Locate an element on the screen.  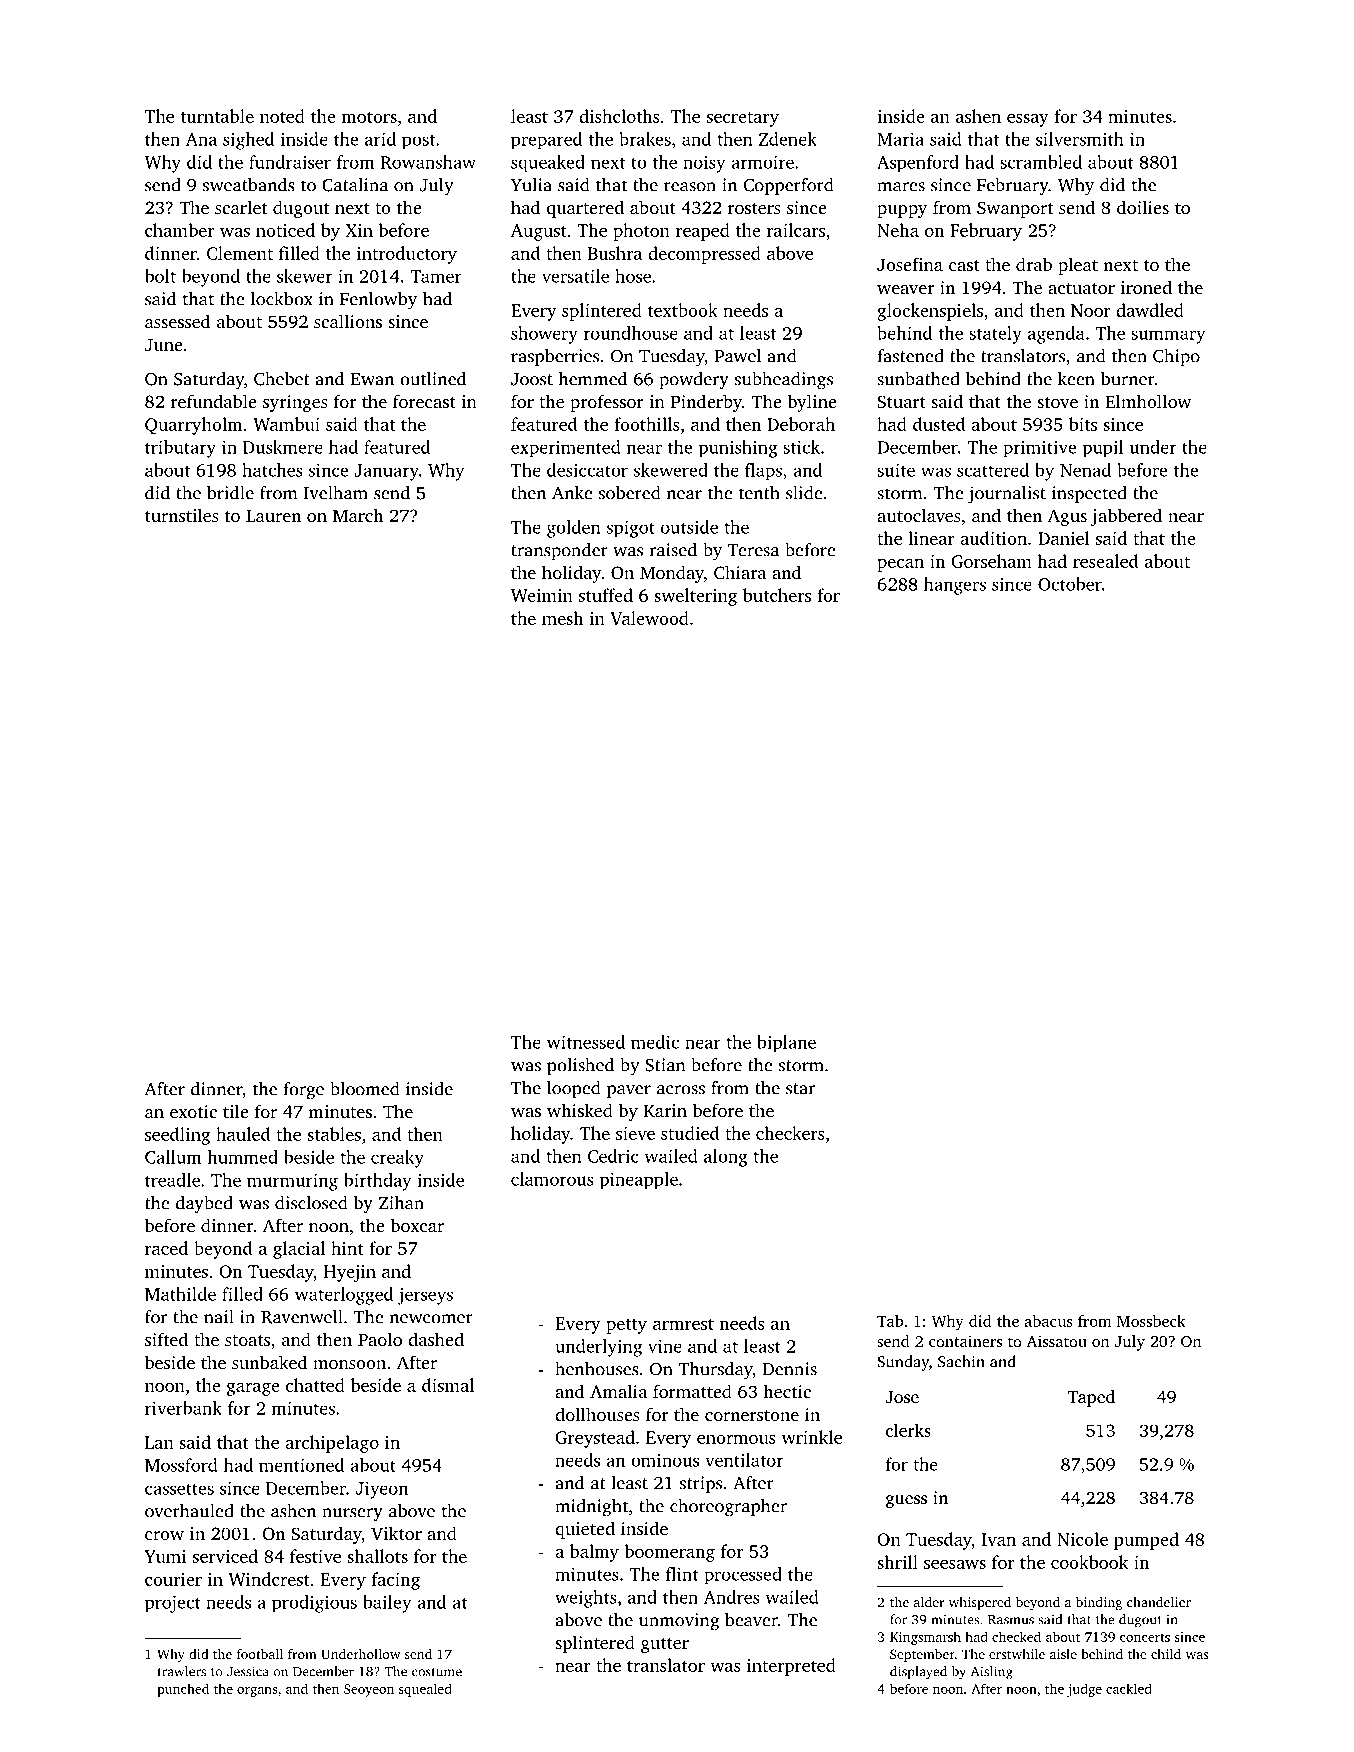
medic is located at coordinates (655, 1042).
